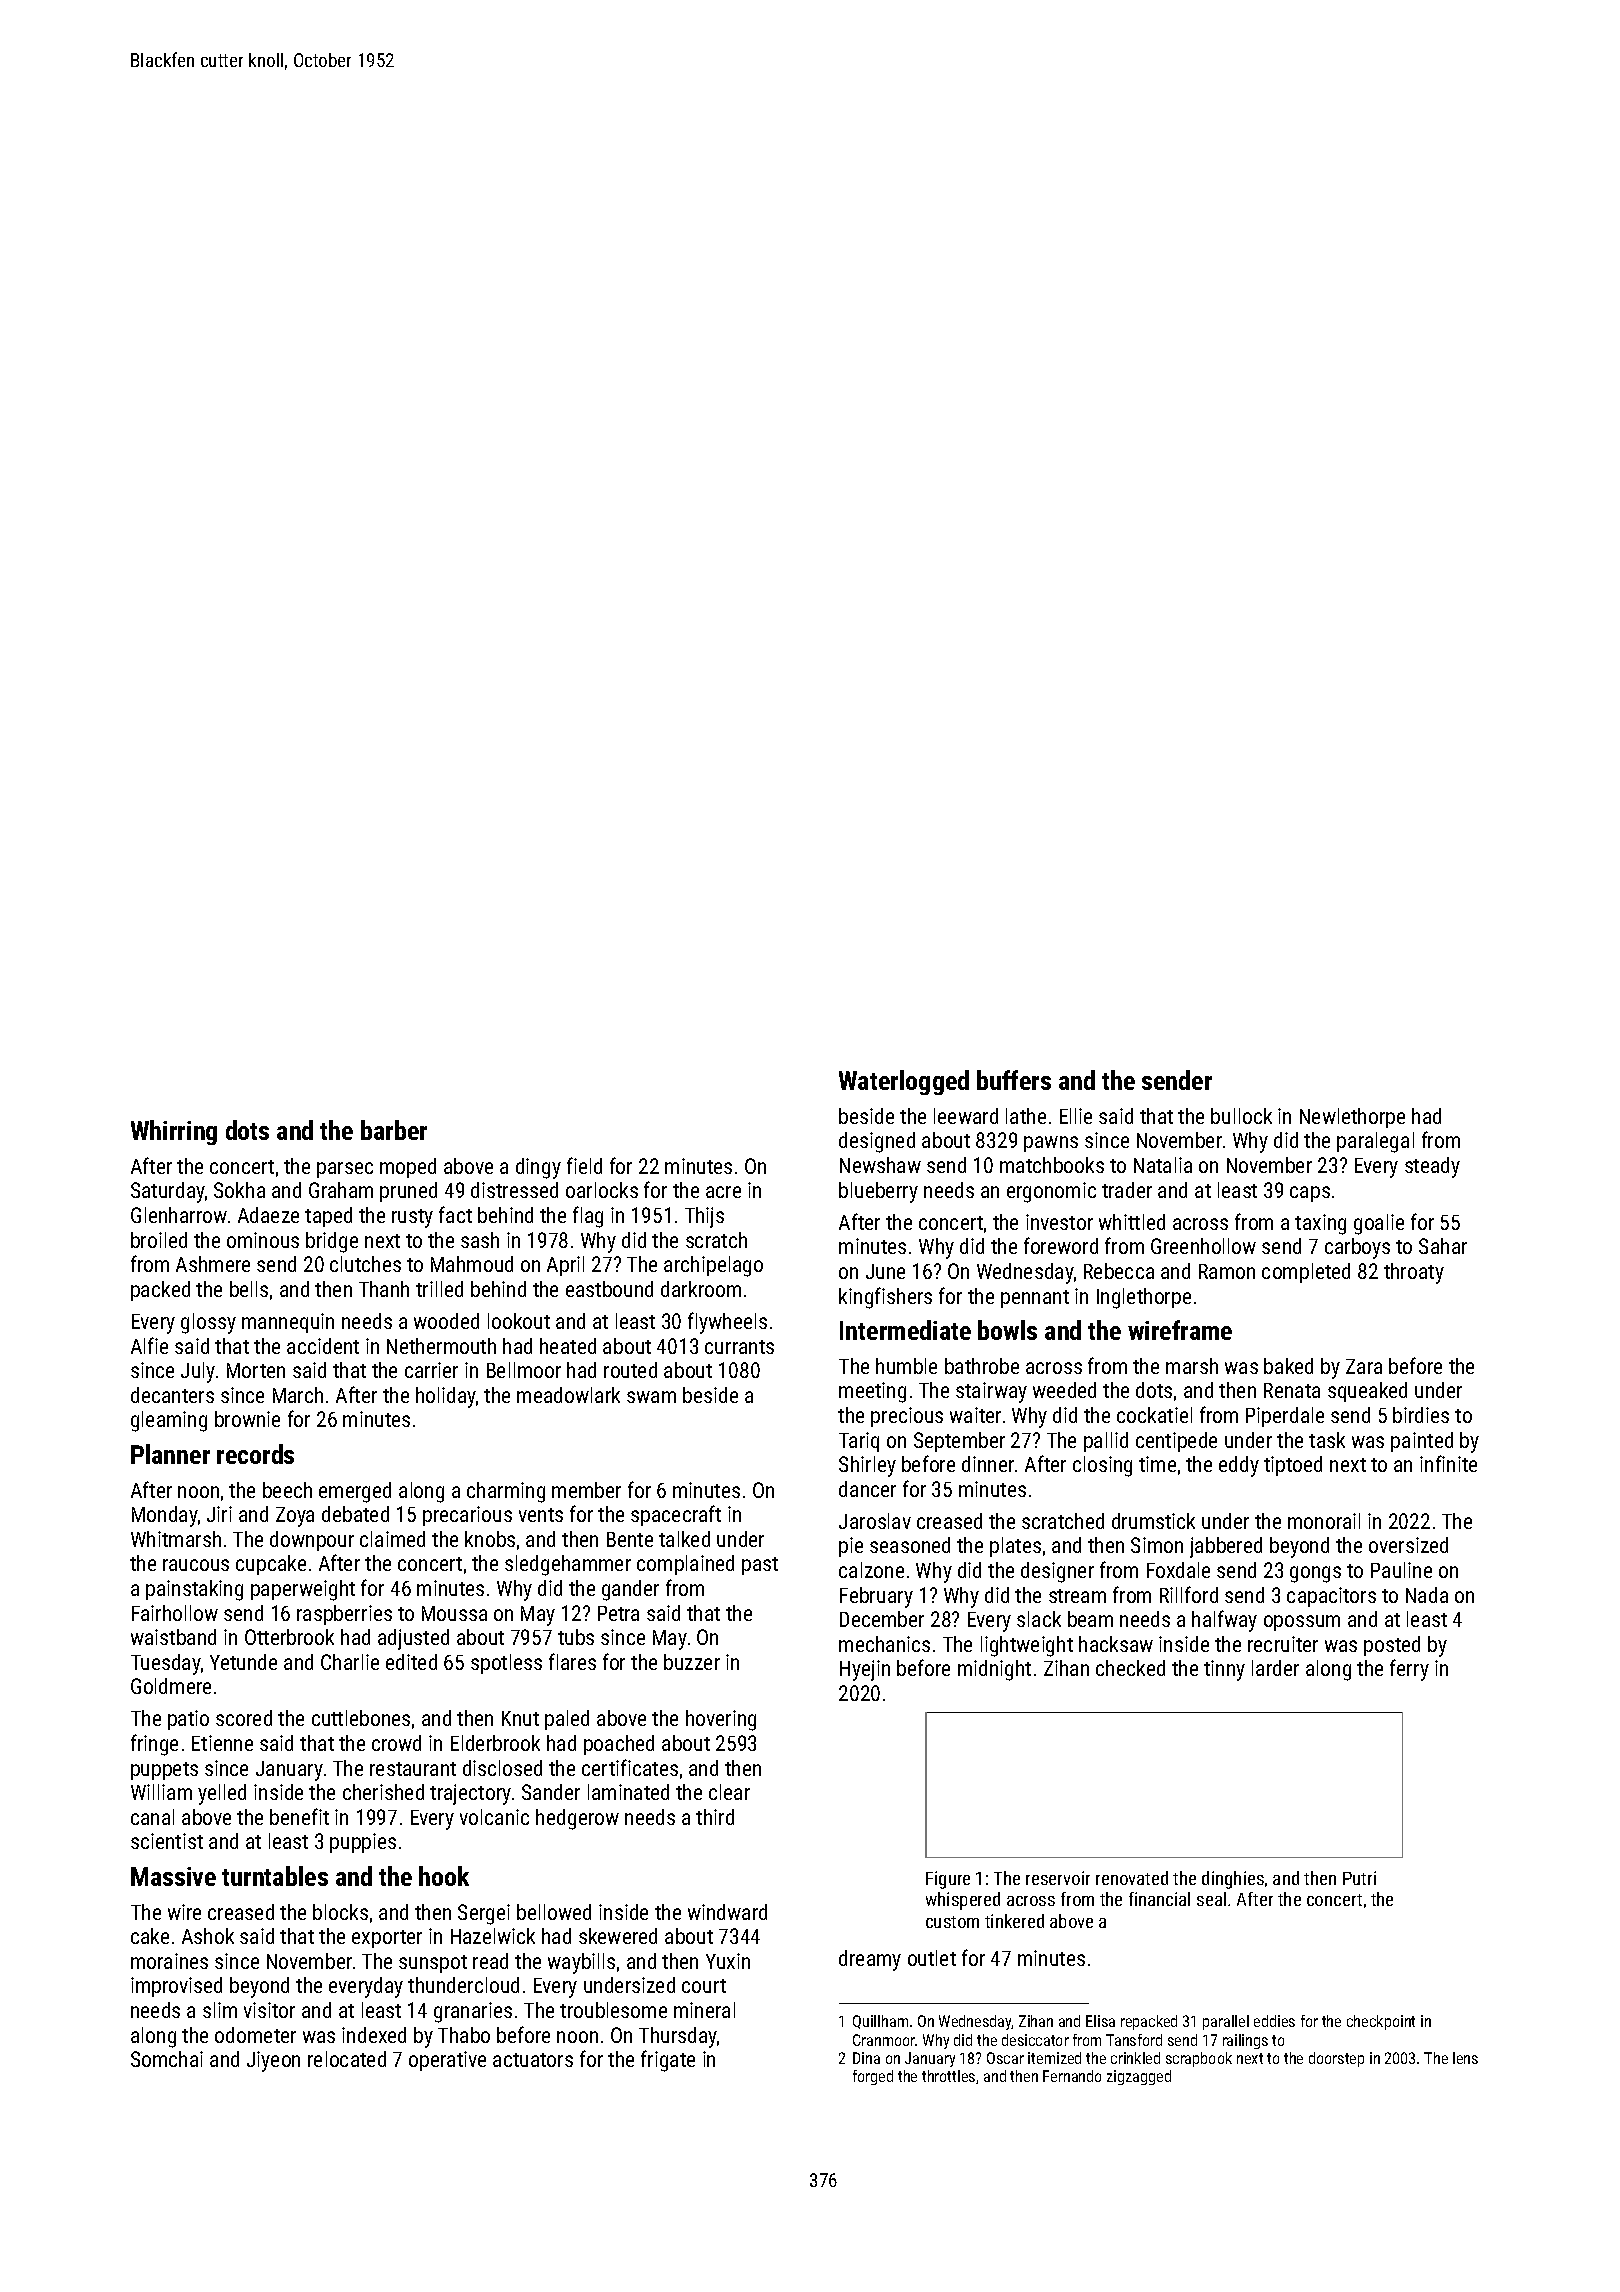  Describe the element at coordinates (602, 1190) in the screenshot. I see `oarlocks` at that location.
